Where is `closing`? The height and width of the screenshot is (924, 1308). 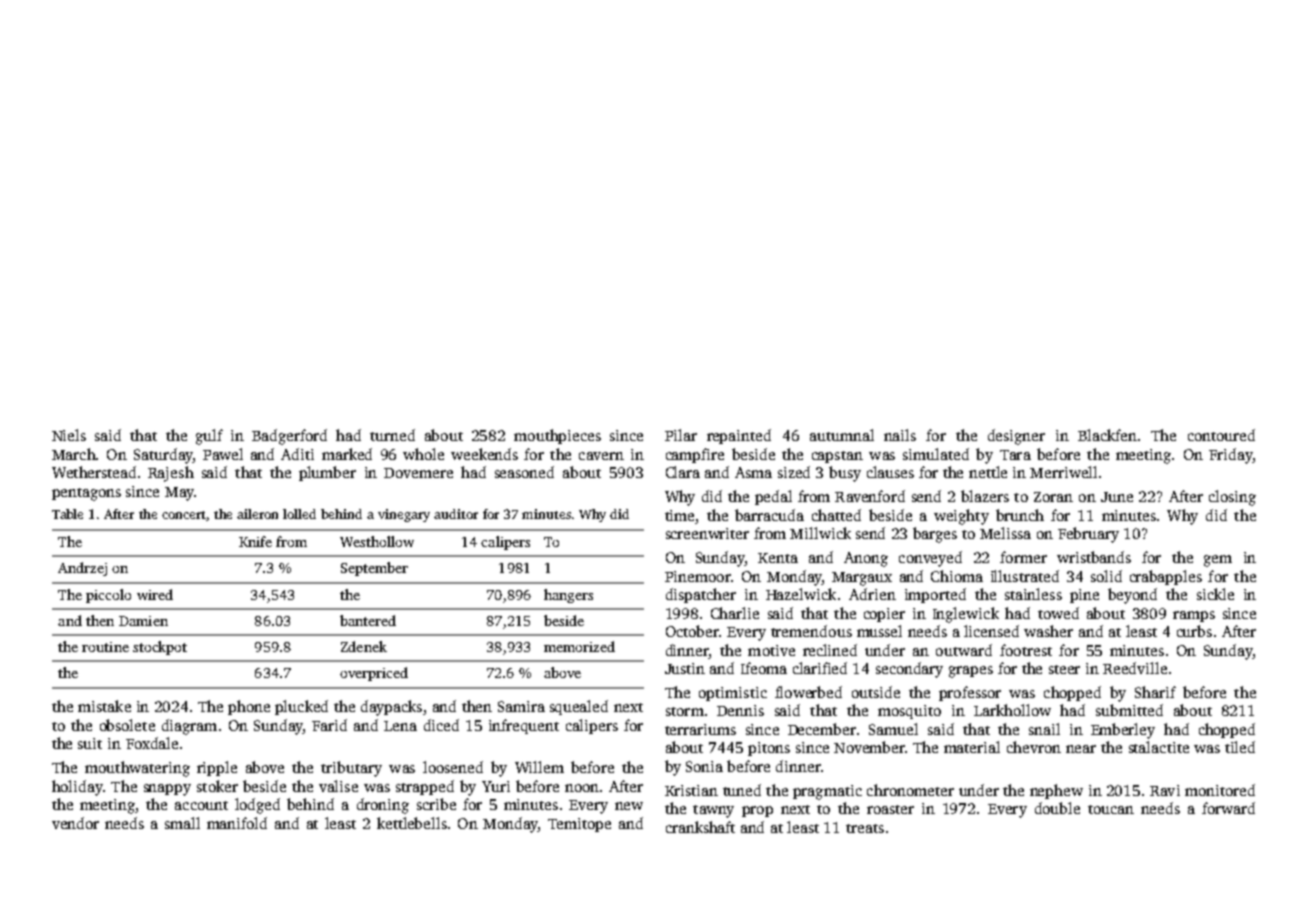 closing is located at coordinates (1232, 498).
